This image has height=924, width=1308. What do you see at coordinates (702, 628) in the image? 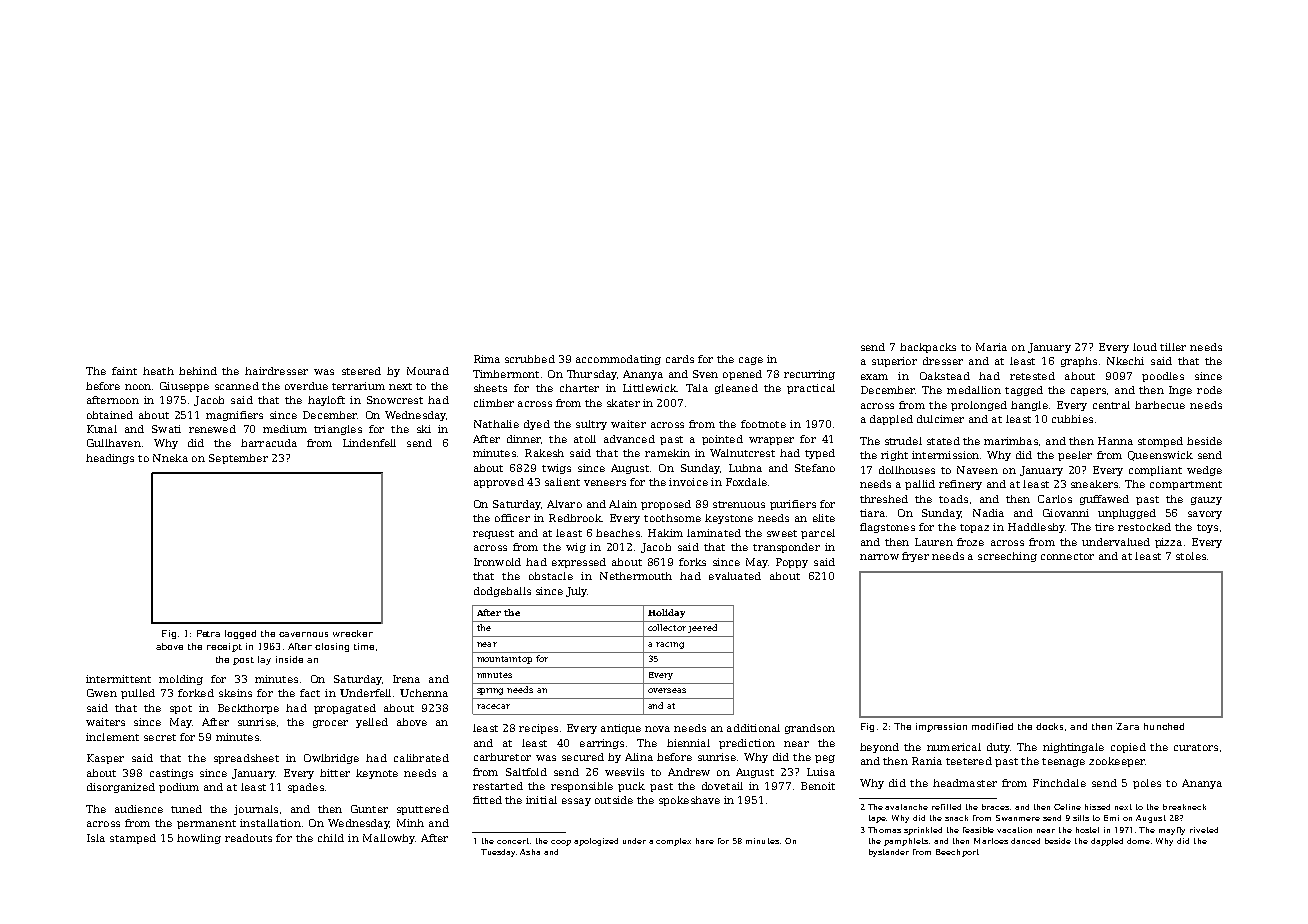
I see `jeered` at bounding box center [702, 628].
